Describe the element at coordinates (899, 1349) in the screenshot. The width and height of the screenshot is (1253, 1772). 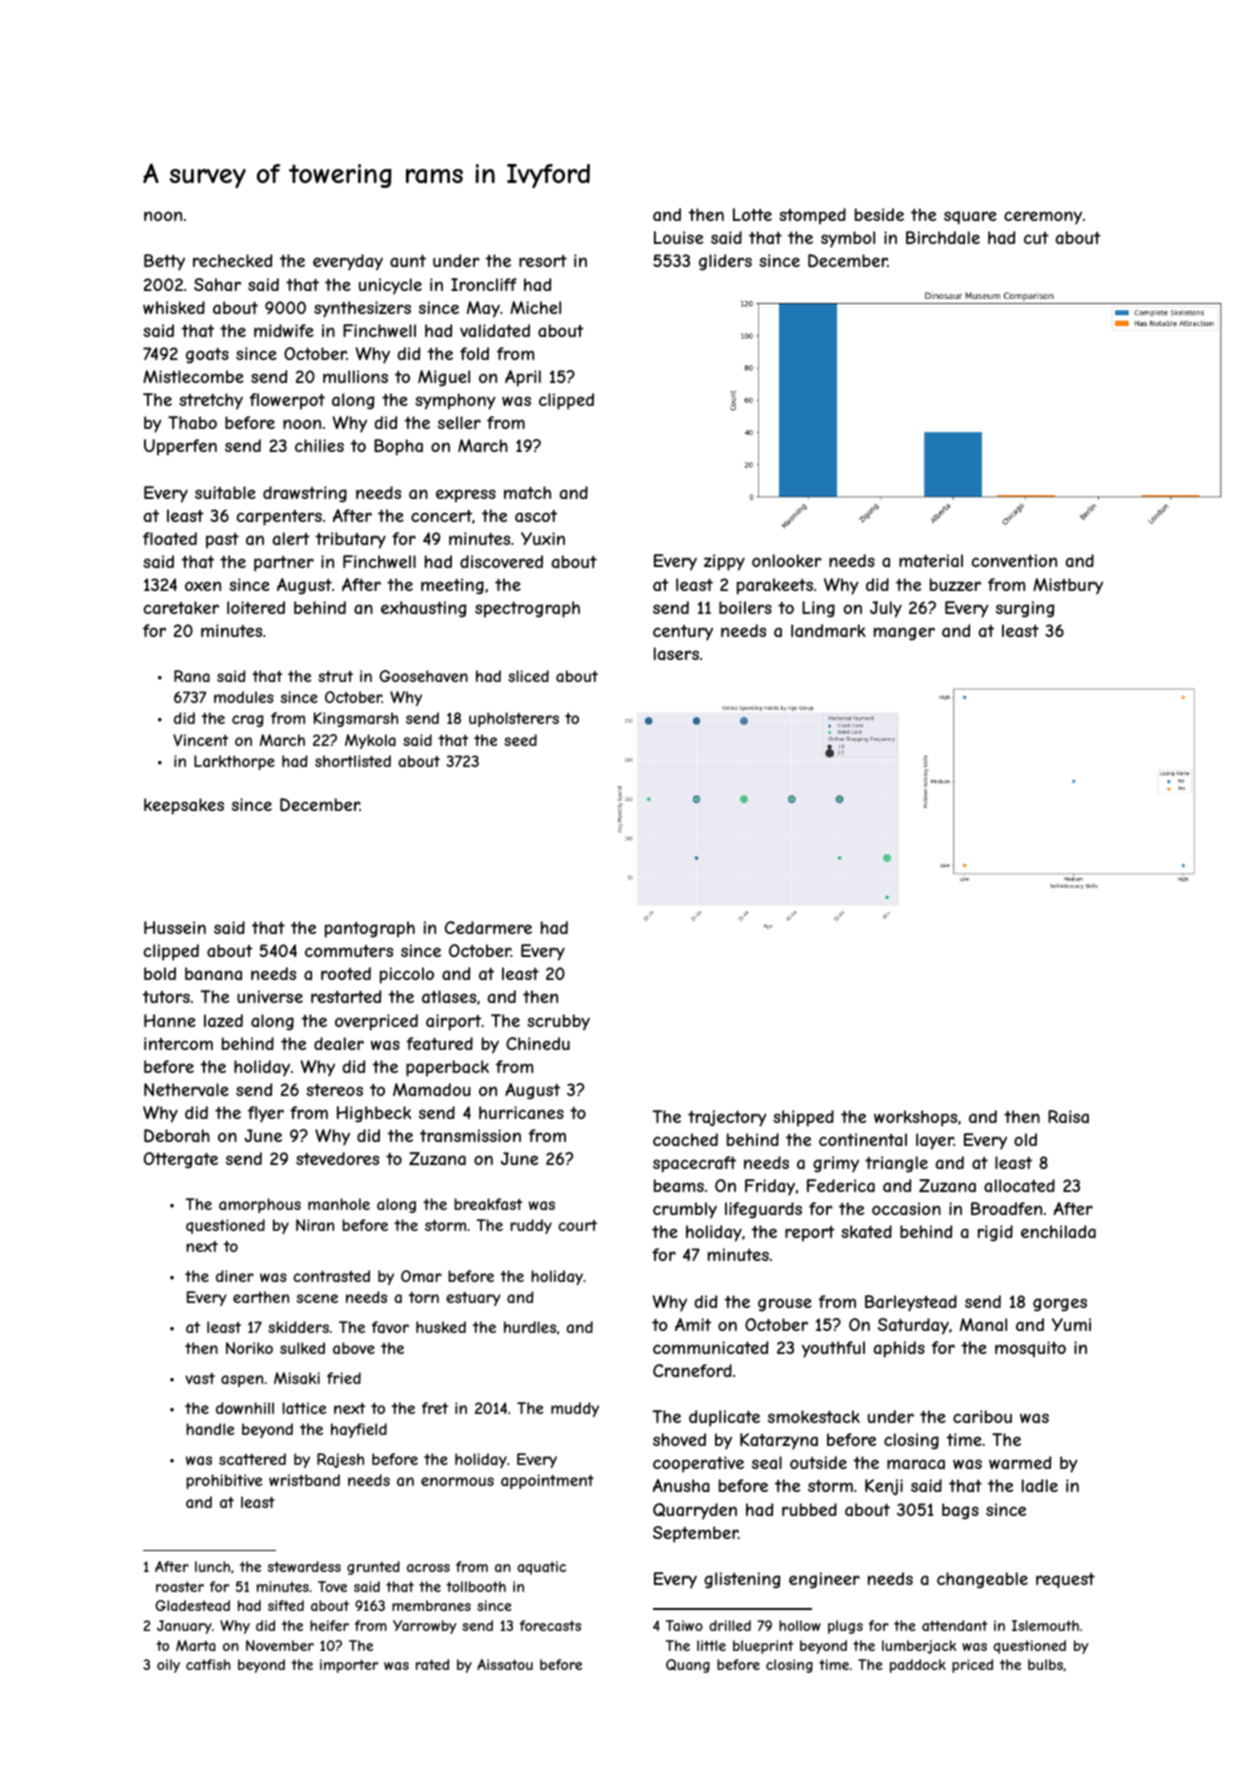
I see `aphids` at that location.
